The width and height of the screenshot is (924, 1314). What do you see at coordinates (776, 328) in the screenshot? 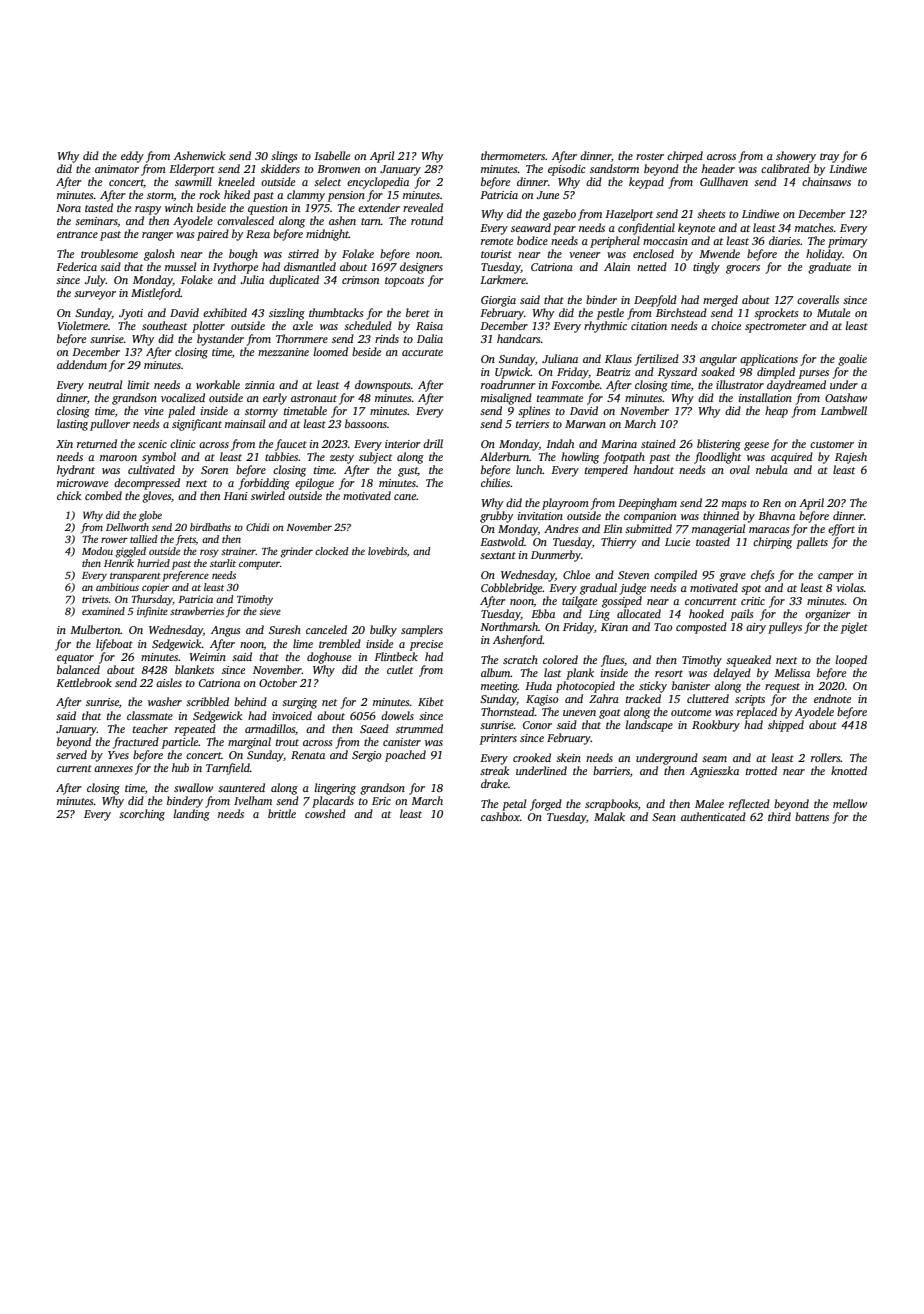
I see `spectrometer` at bounding box center [776, 328].
